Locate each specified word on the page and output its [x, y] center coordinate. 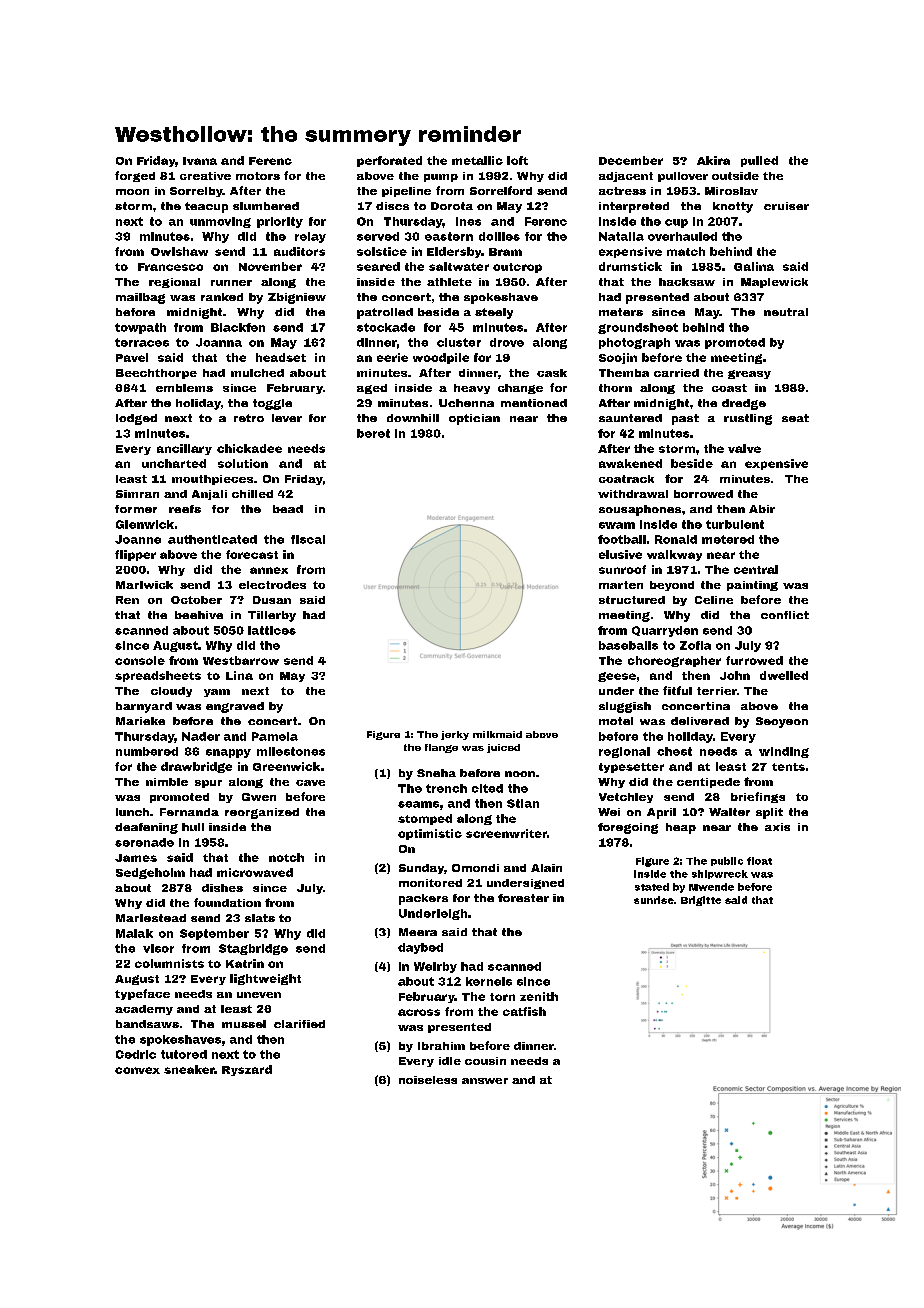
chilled [252, 494]
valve [744, 448]
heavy [472, 389]
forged [135, 176]
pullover [683, 177]
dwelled [784, 675]
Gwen [259, 797]
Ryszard [247, 1070]
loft [517, 160]
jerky [455, 735]
